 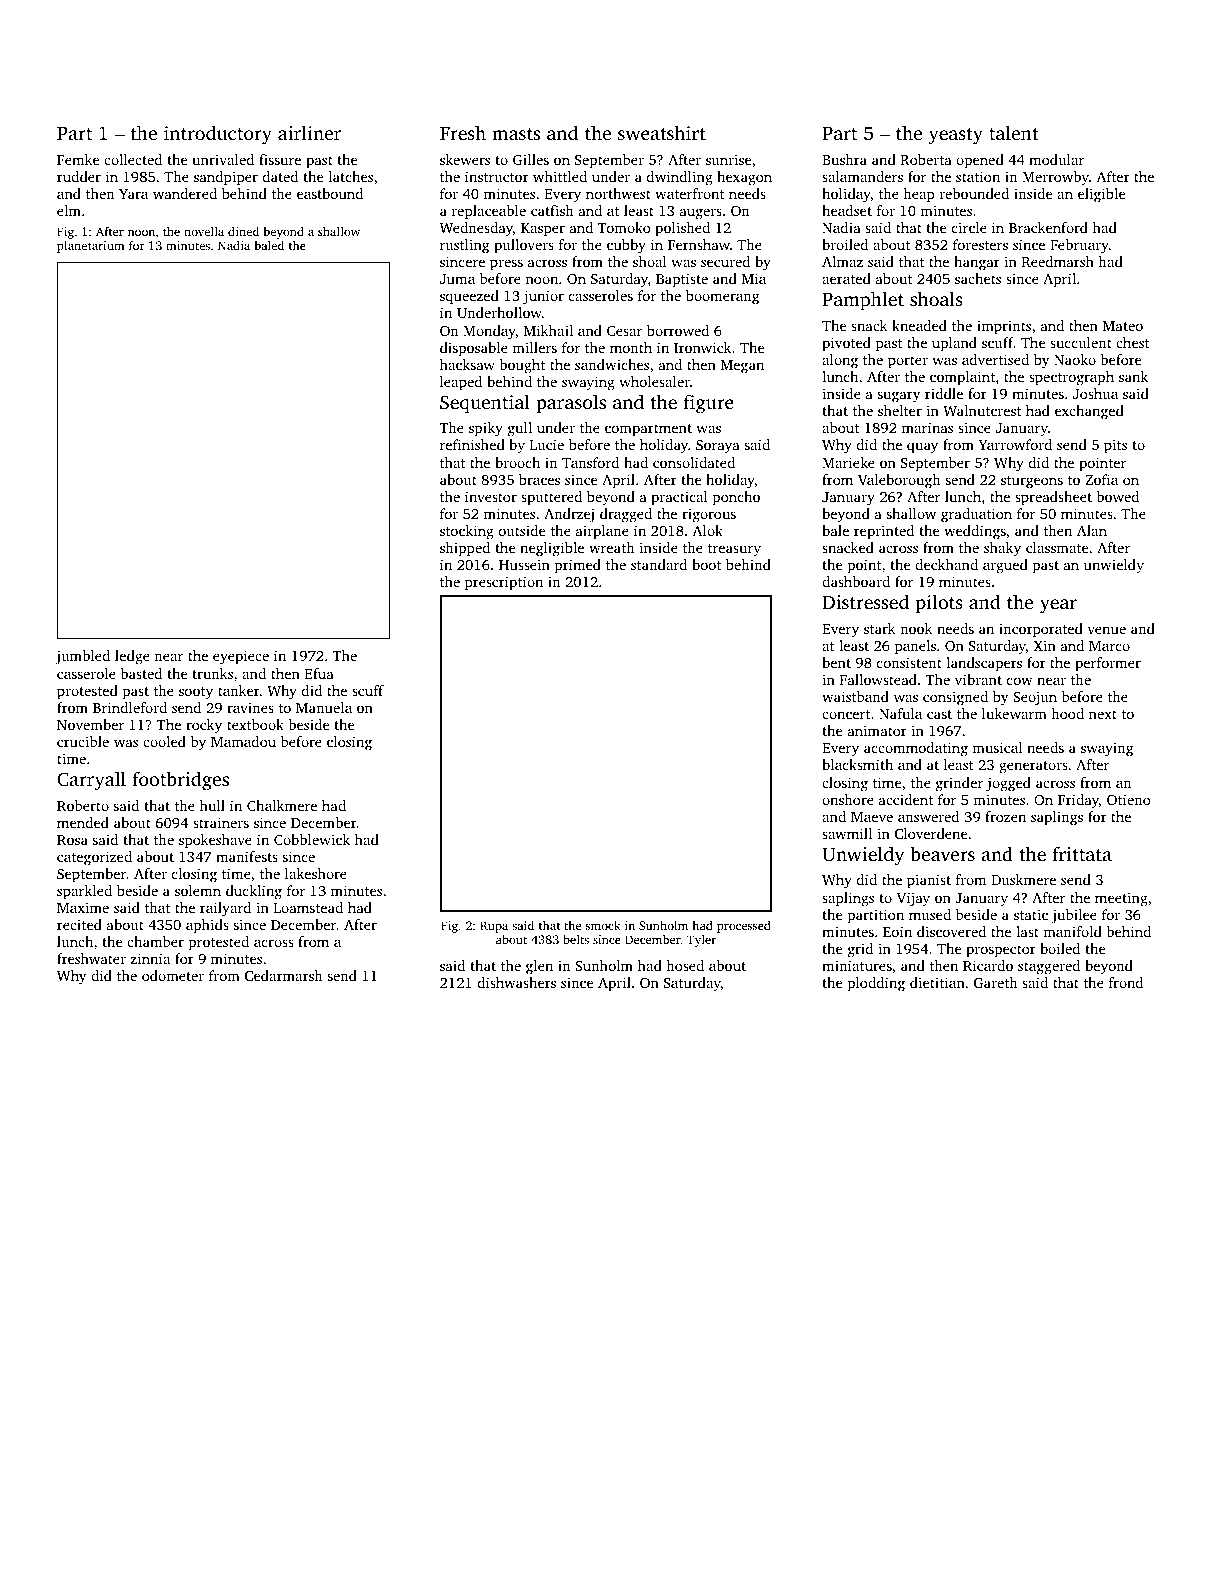 I want to click on wholesaler, so click(x=654, y=381).
